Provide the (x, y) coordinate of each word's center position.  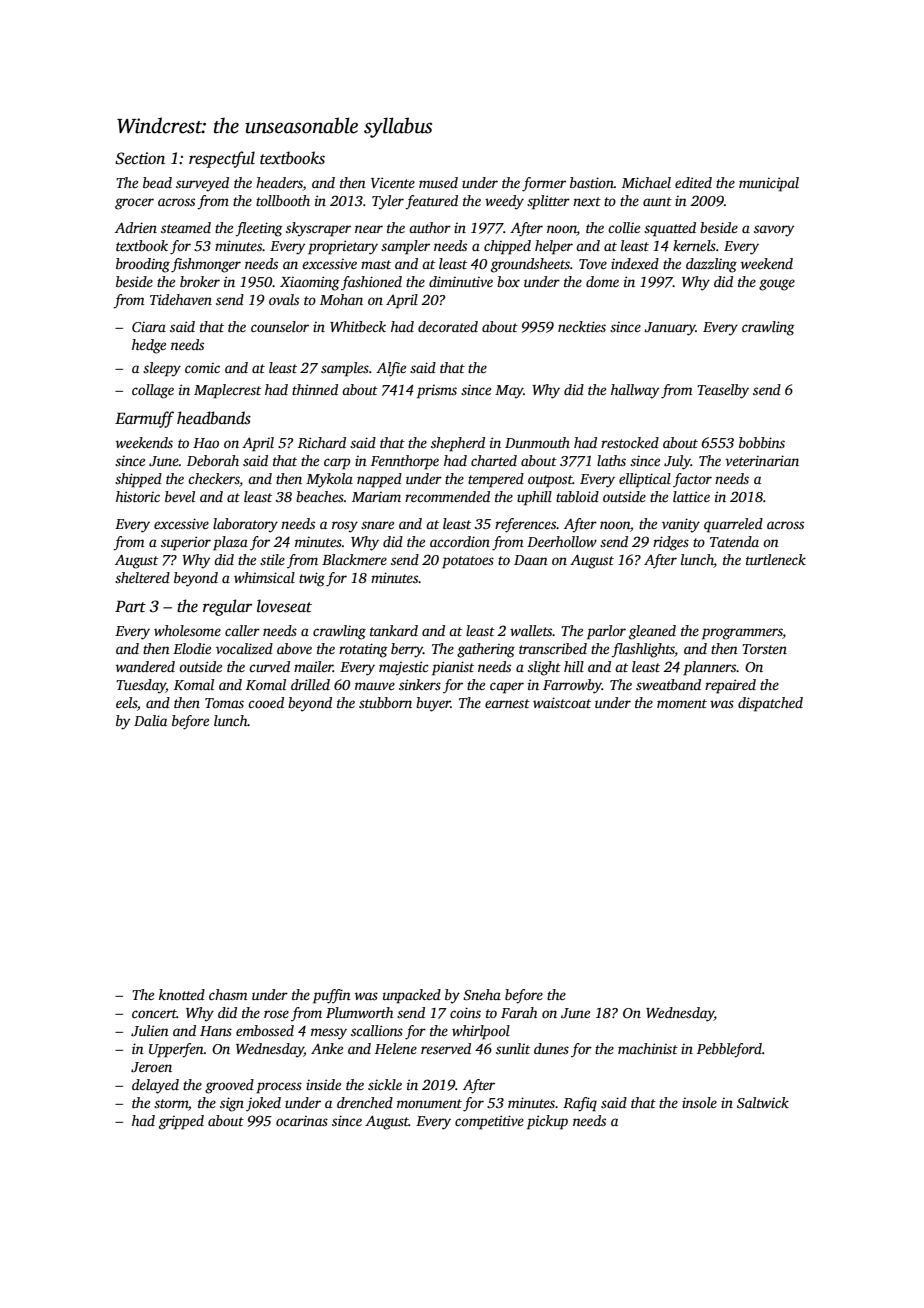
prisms (437, 392)
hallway (635, 391)
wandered (145, 666)
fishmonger (206, 265)
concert (154, 1013)
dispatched (770, 704)
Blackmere (354, 559)
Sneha (482, 994)
